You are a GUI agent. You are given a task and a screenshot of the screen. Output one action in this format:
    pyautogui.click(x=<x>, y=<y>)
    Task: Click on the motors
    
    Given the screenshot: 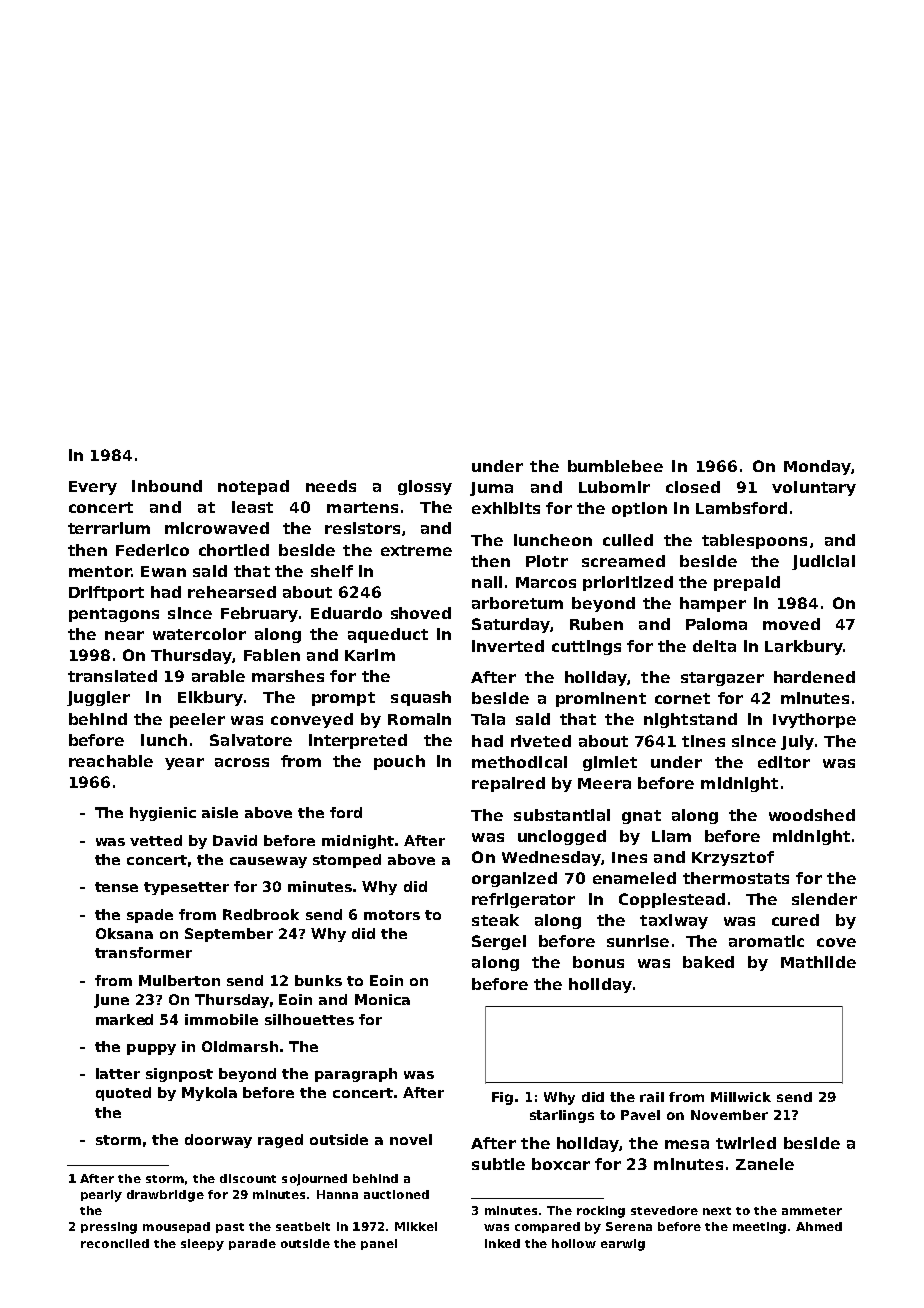 What is the action you would take?
    pyautogui.click(x=392, y=915)
